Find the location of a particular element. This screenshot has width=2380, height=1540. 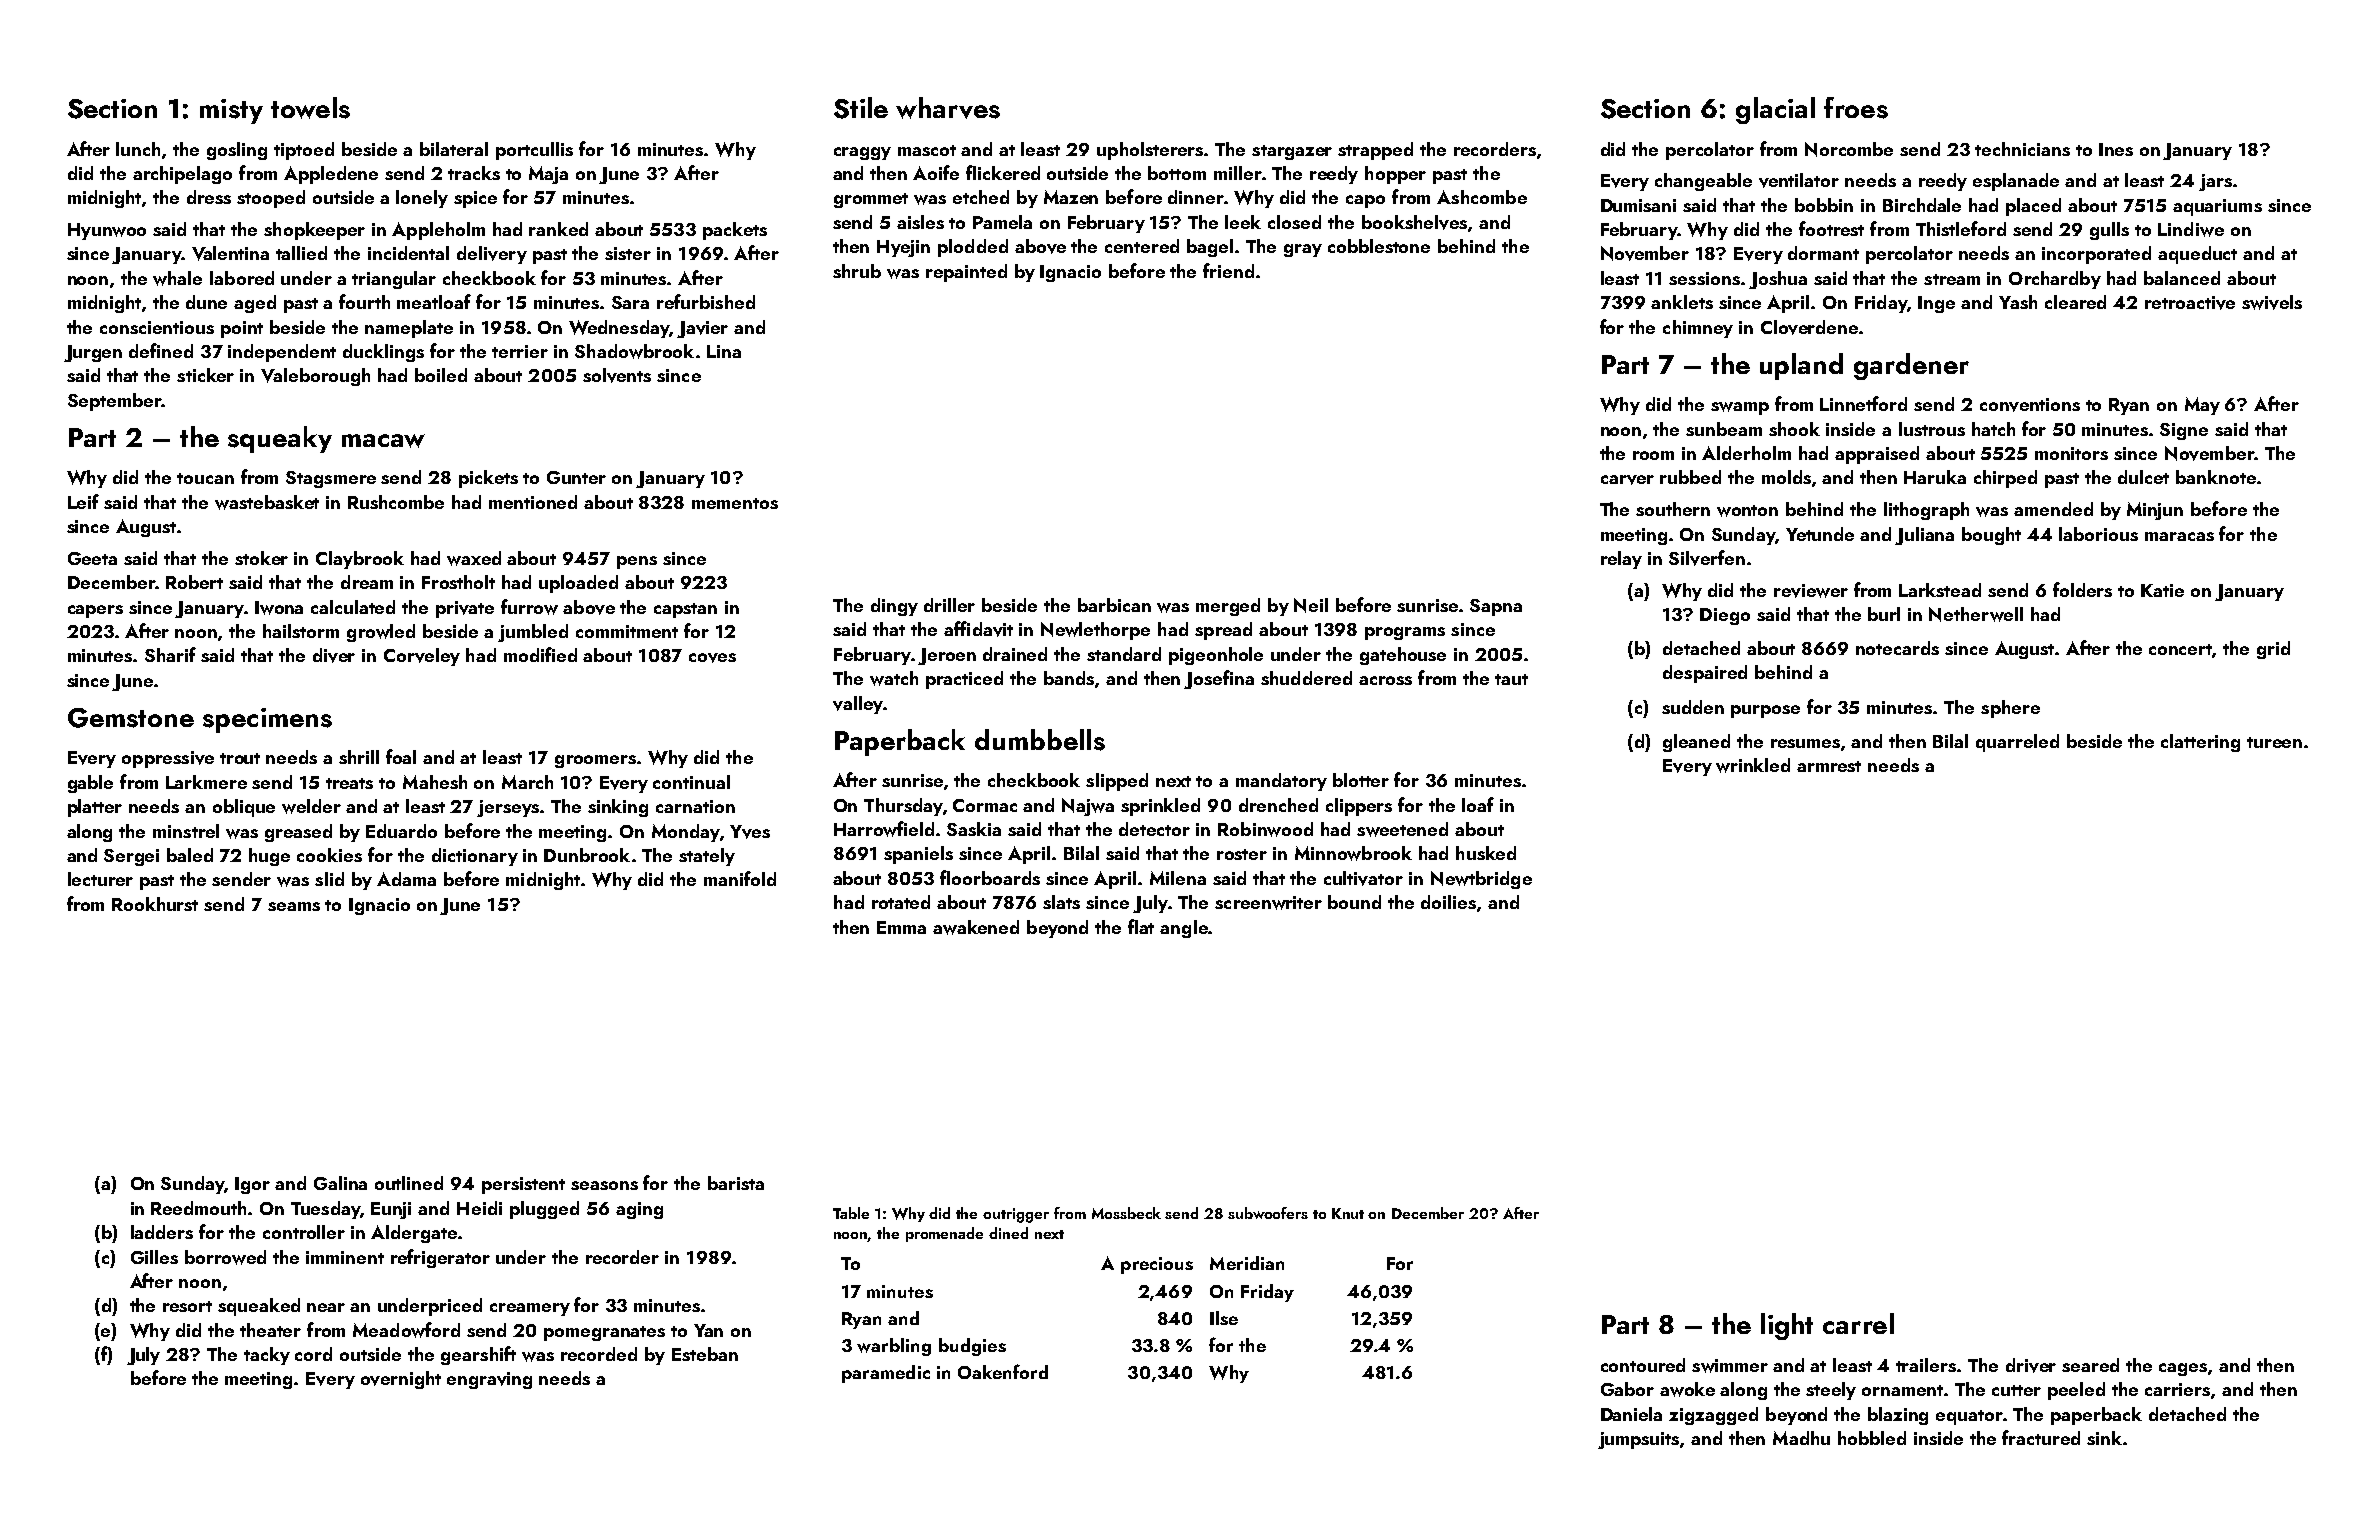

Jurgen is located at coordinates (93, 353).
